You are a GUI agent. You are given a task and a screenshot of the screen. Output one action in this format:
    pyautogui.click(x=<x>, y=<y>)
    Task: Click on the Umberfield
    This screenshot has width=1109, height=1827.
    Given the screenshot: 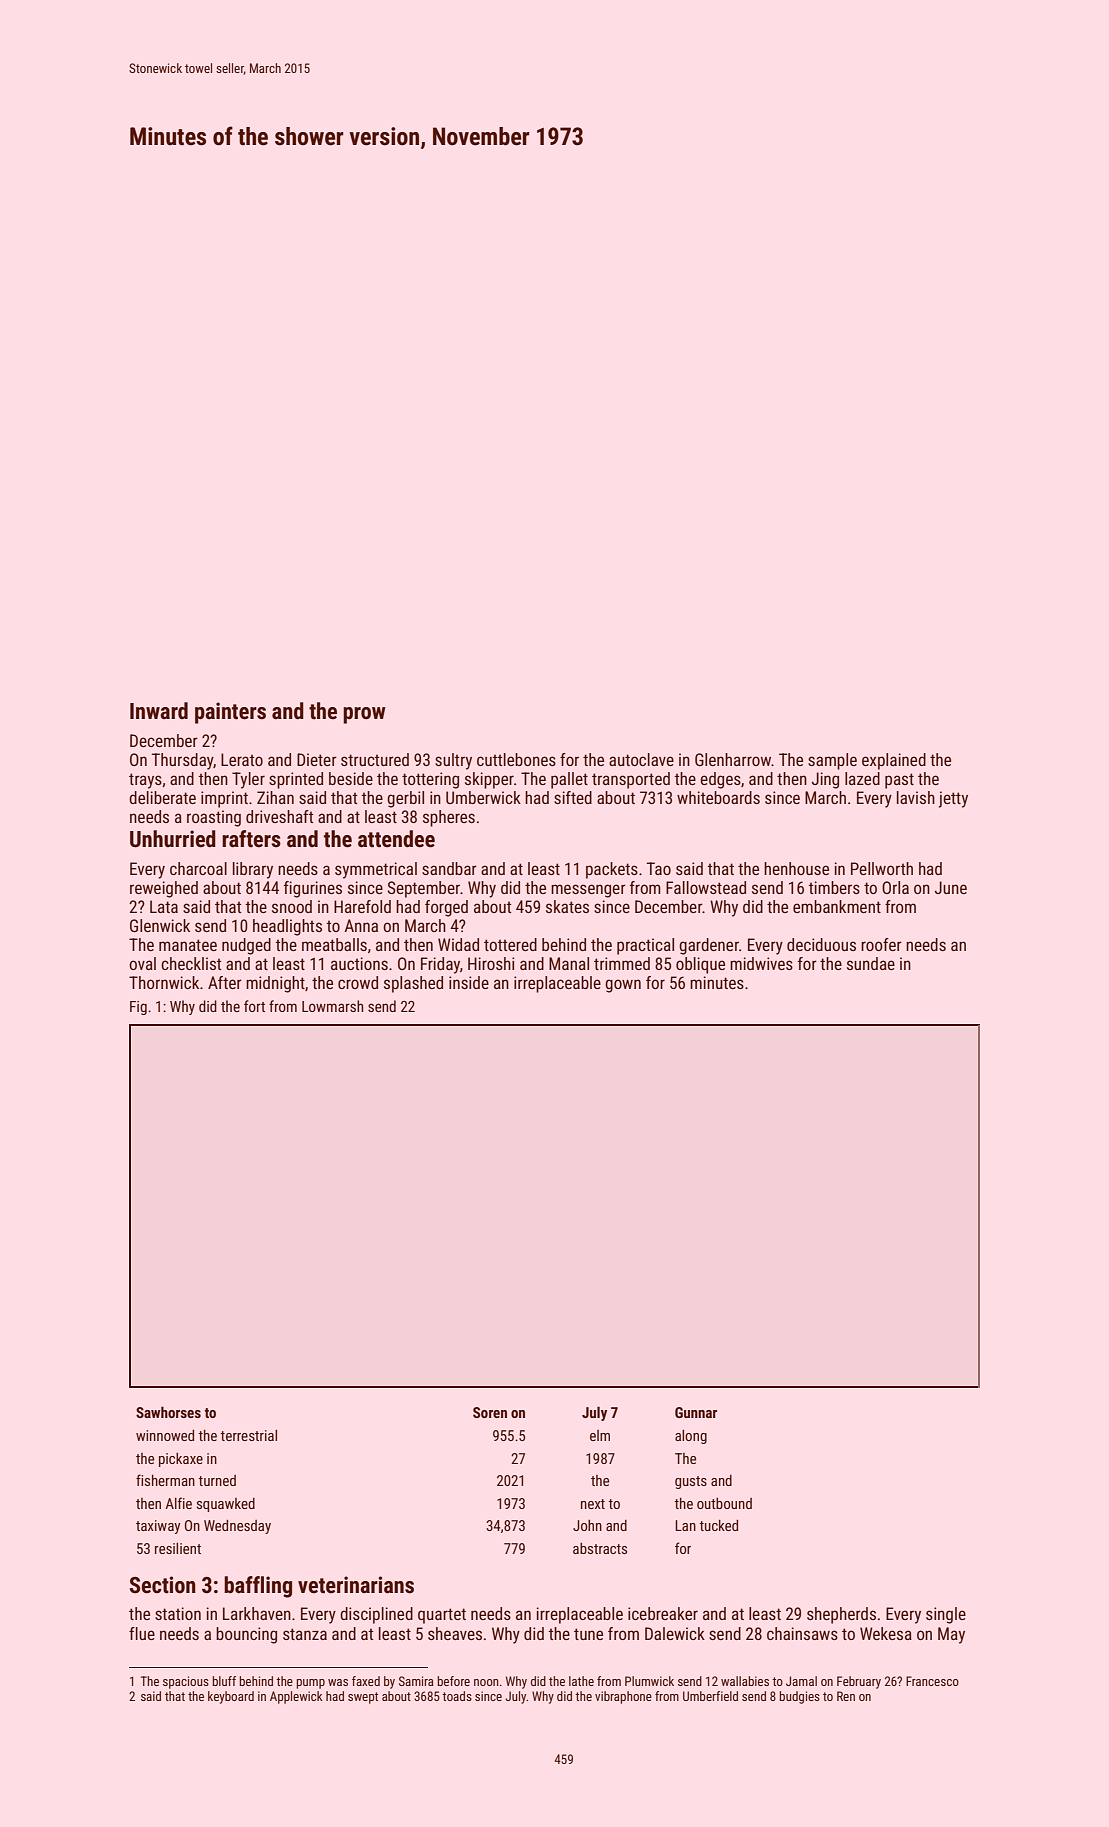 What is the action you would take?
    pyautogui.click(x=710, y=1696)
